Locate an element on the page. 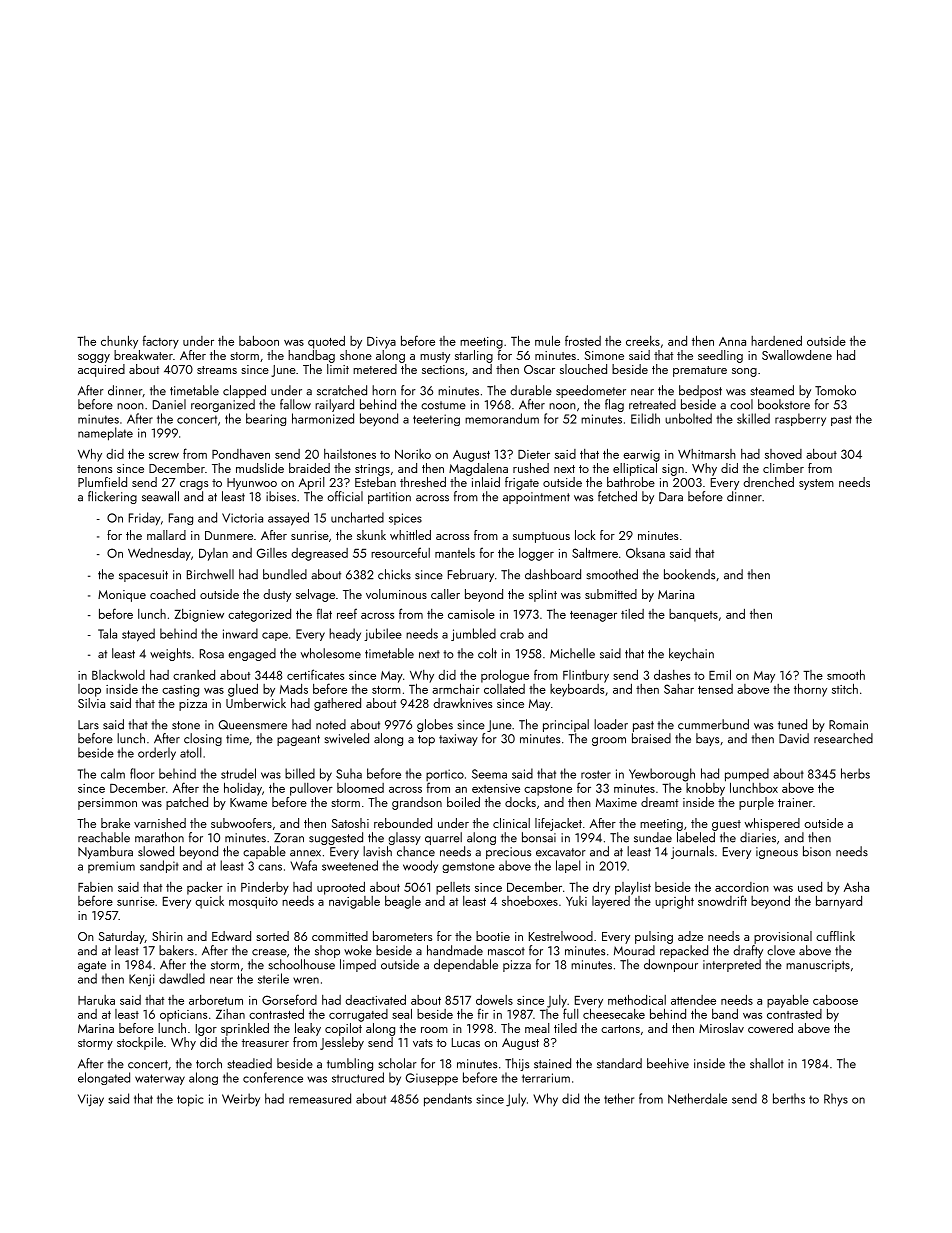 The width and height of the image is (952, 1233). caboose is located at coordinates (835, 1000).
